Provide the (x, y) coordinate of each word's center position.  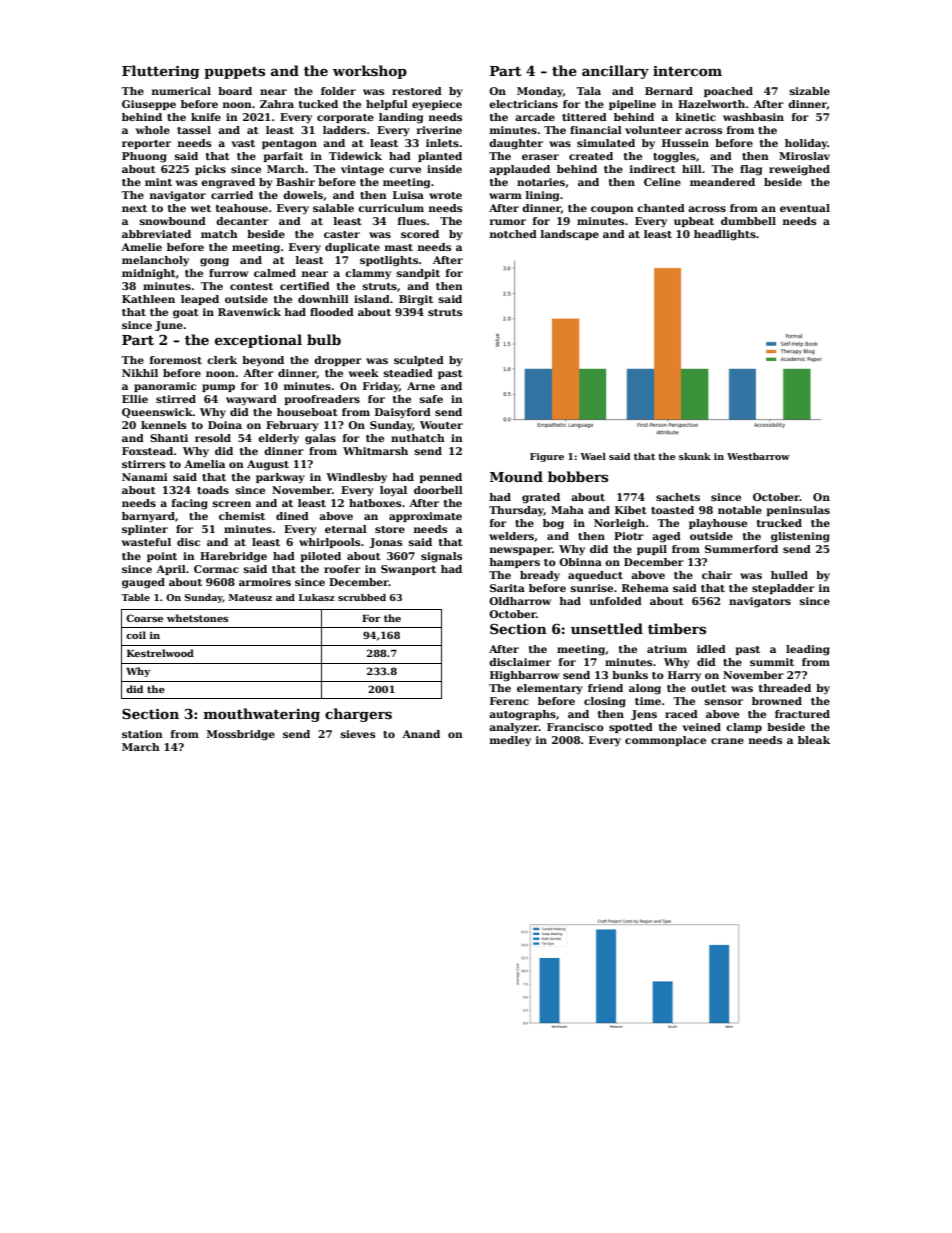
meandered (722, 182)
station (142, 734)
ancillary (615, 72)
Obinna (580, 562)
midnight (149, 274)
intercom (687, 71)
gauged (143, 583)
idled (711, 649)
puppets (234, 73)
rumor (508, 222)
